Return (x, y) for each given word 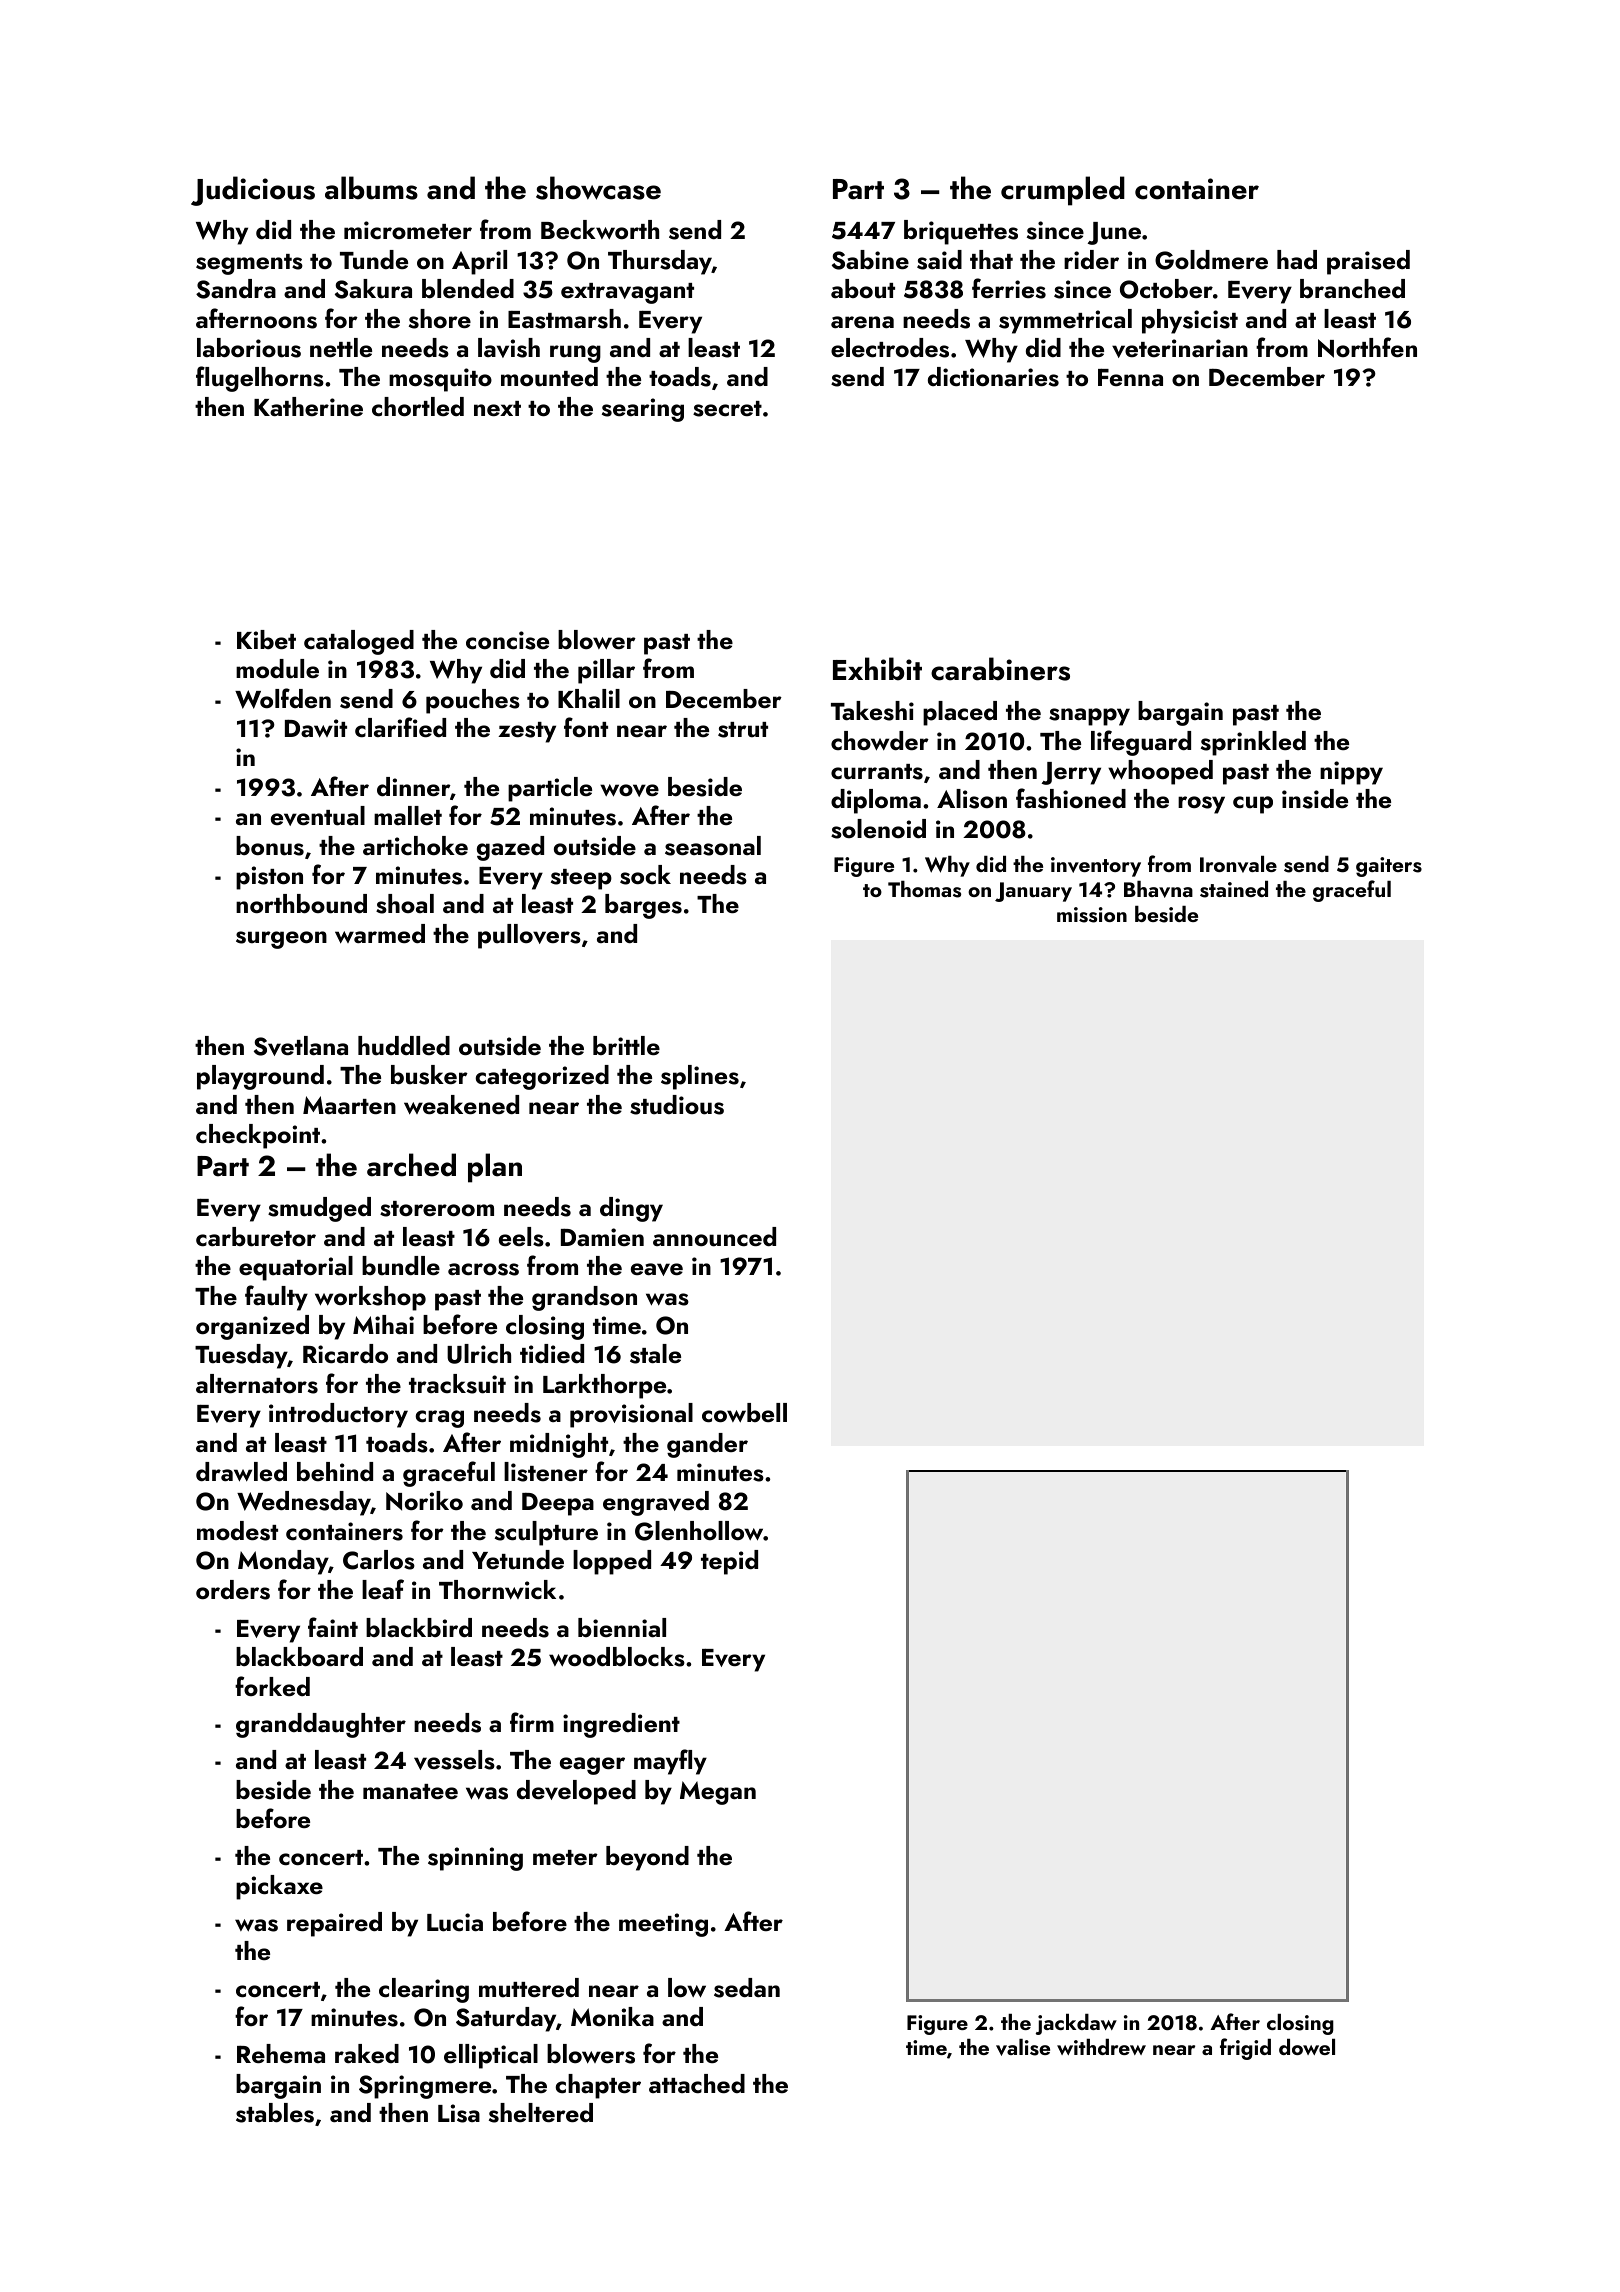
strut (743, 730)
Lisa (459, 2113)
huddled (404, 1046)
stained (1234, 889)
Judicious (253, 191)
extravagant (627, 293)
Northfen (1367, 347)
